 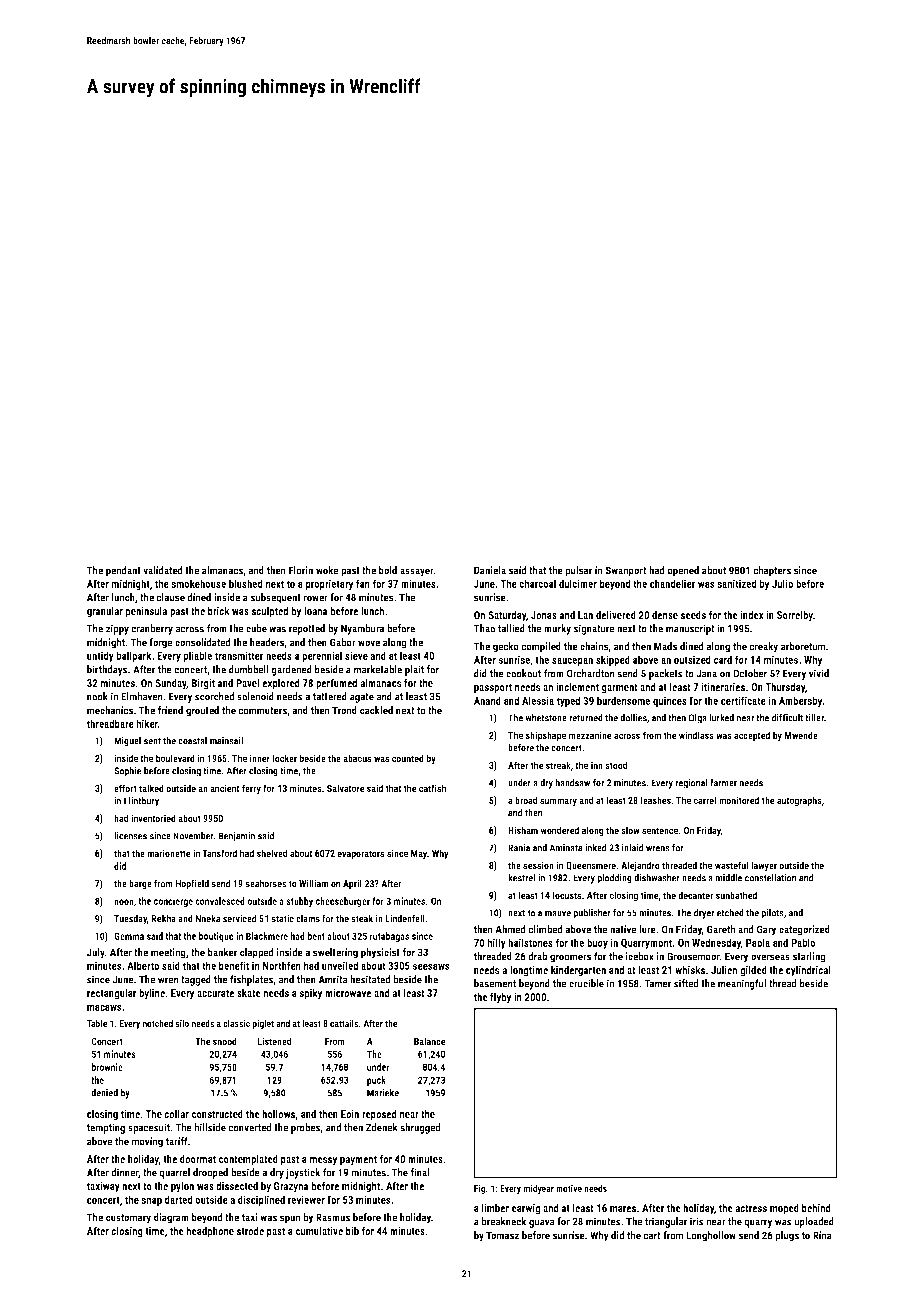 I want to click on flyby, so click(x=500, y=997).
